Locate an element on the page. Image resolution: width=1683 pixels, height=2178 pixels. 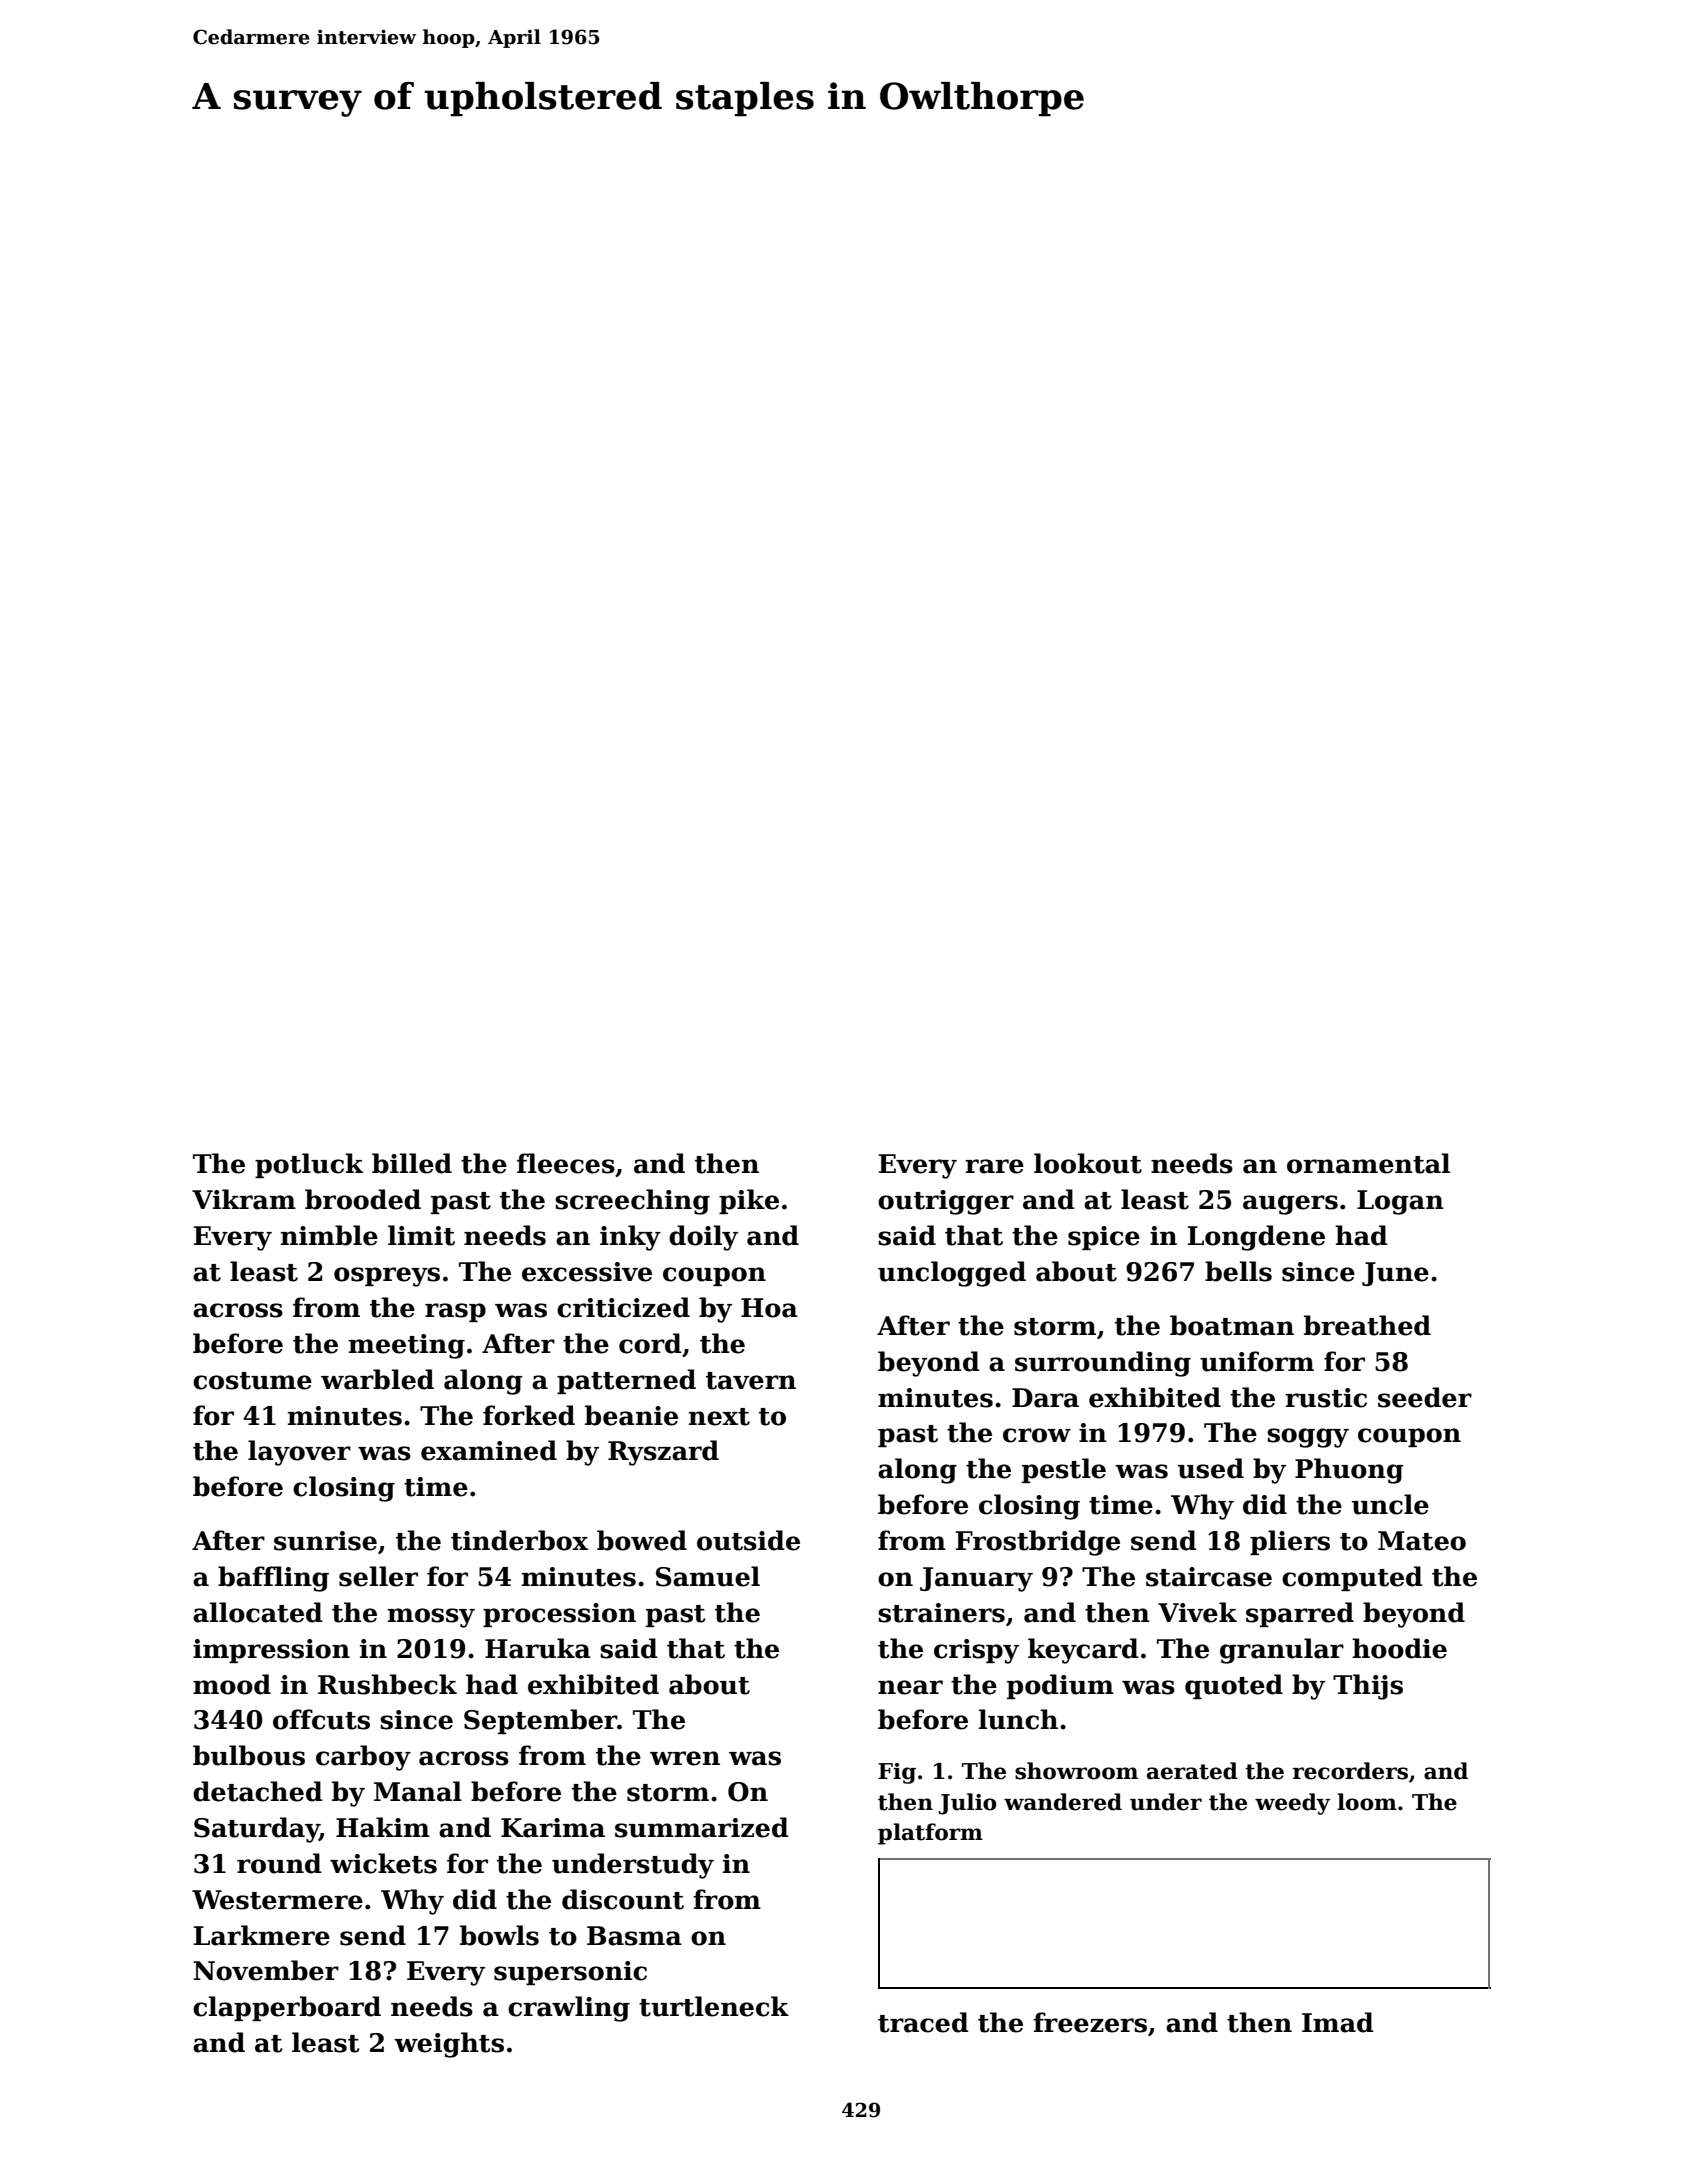
limit is located at coordinates (421, 1235).
